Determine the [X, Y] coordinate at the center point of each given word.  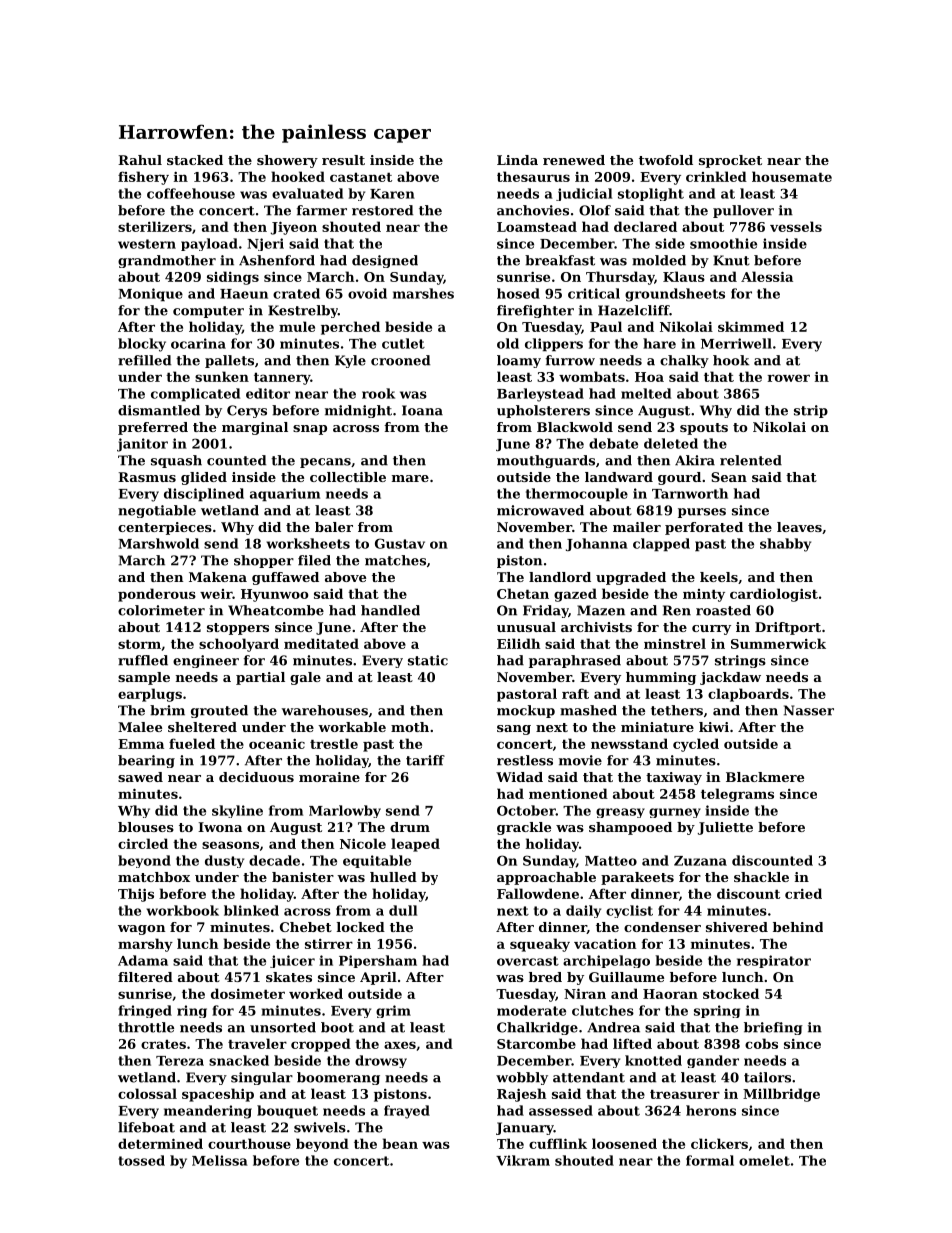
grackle [524, 828]
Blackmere [765, 777]
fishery [143, 178]
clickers [719, 1143]
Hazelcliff [633, 310]
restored [382, 210]
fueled [192, 743]
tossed [141, 1160]
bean [400, 1143]
